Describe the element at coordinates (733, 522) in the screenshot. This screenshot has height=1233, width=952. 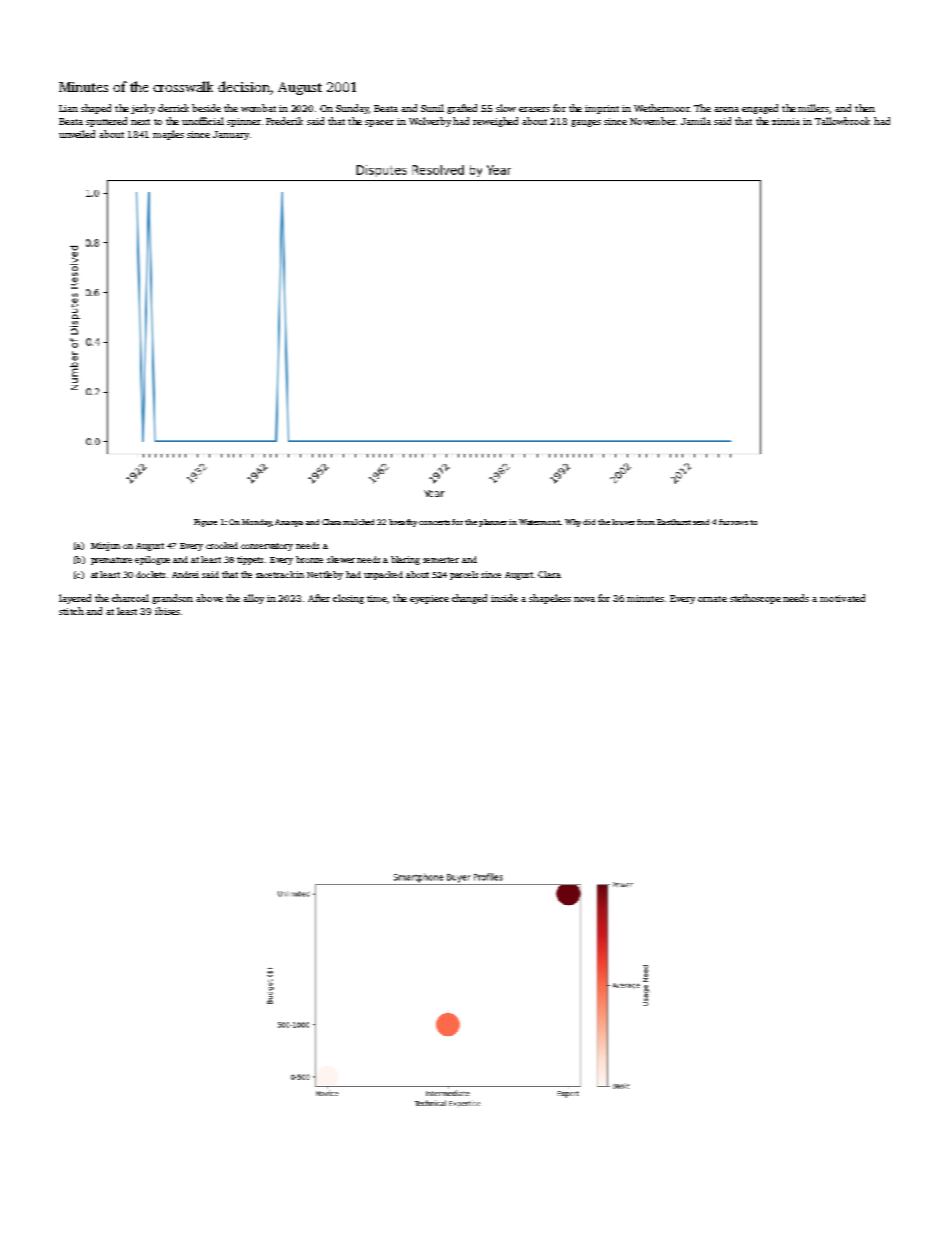
I see `furrows` at that location.
